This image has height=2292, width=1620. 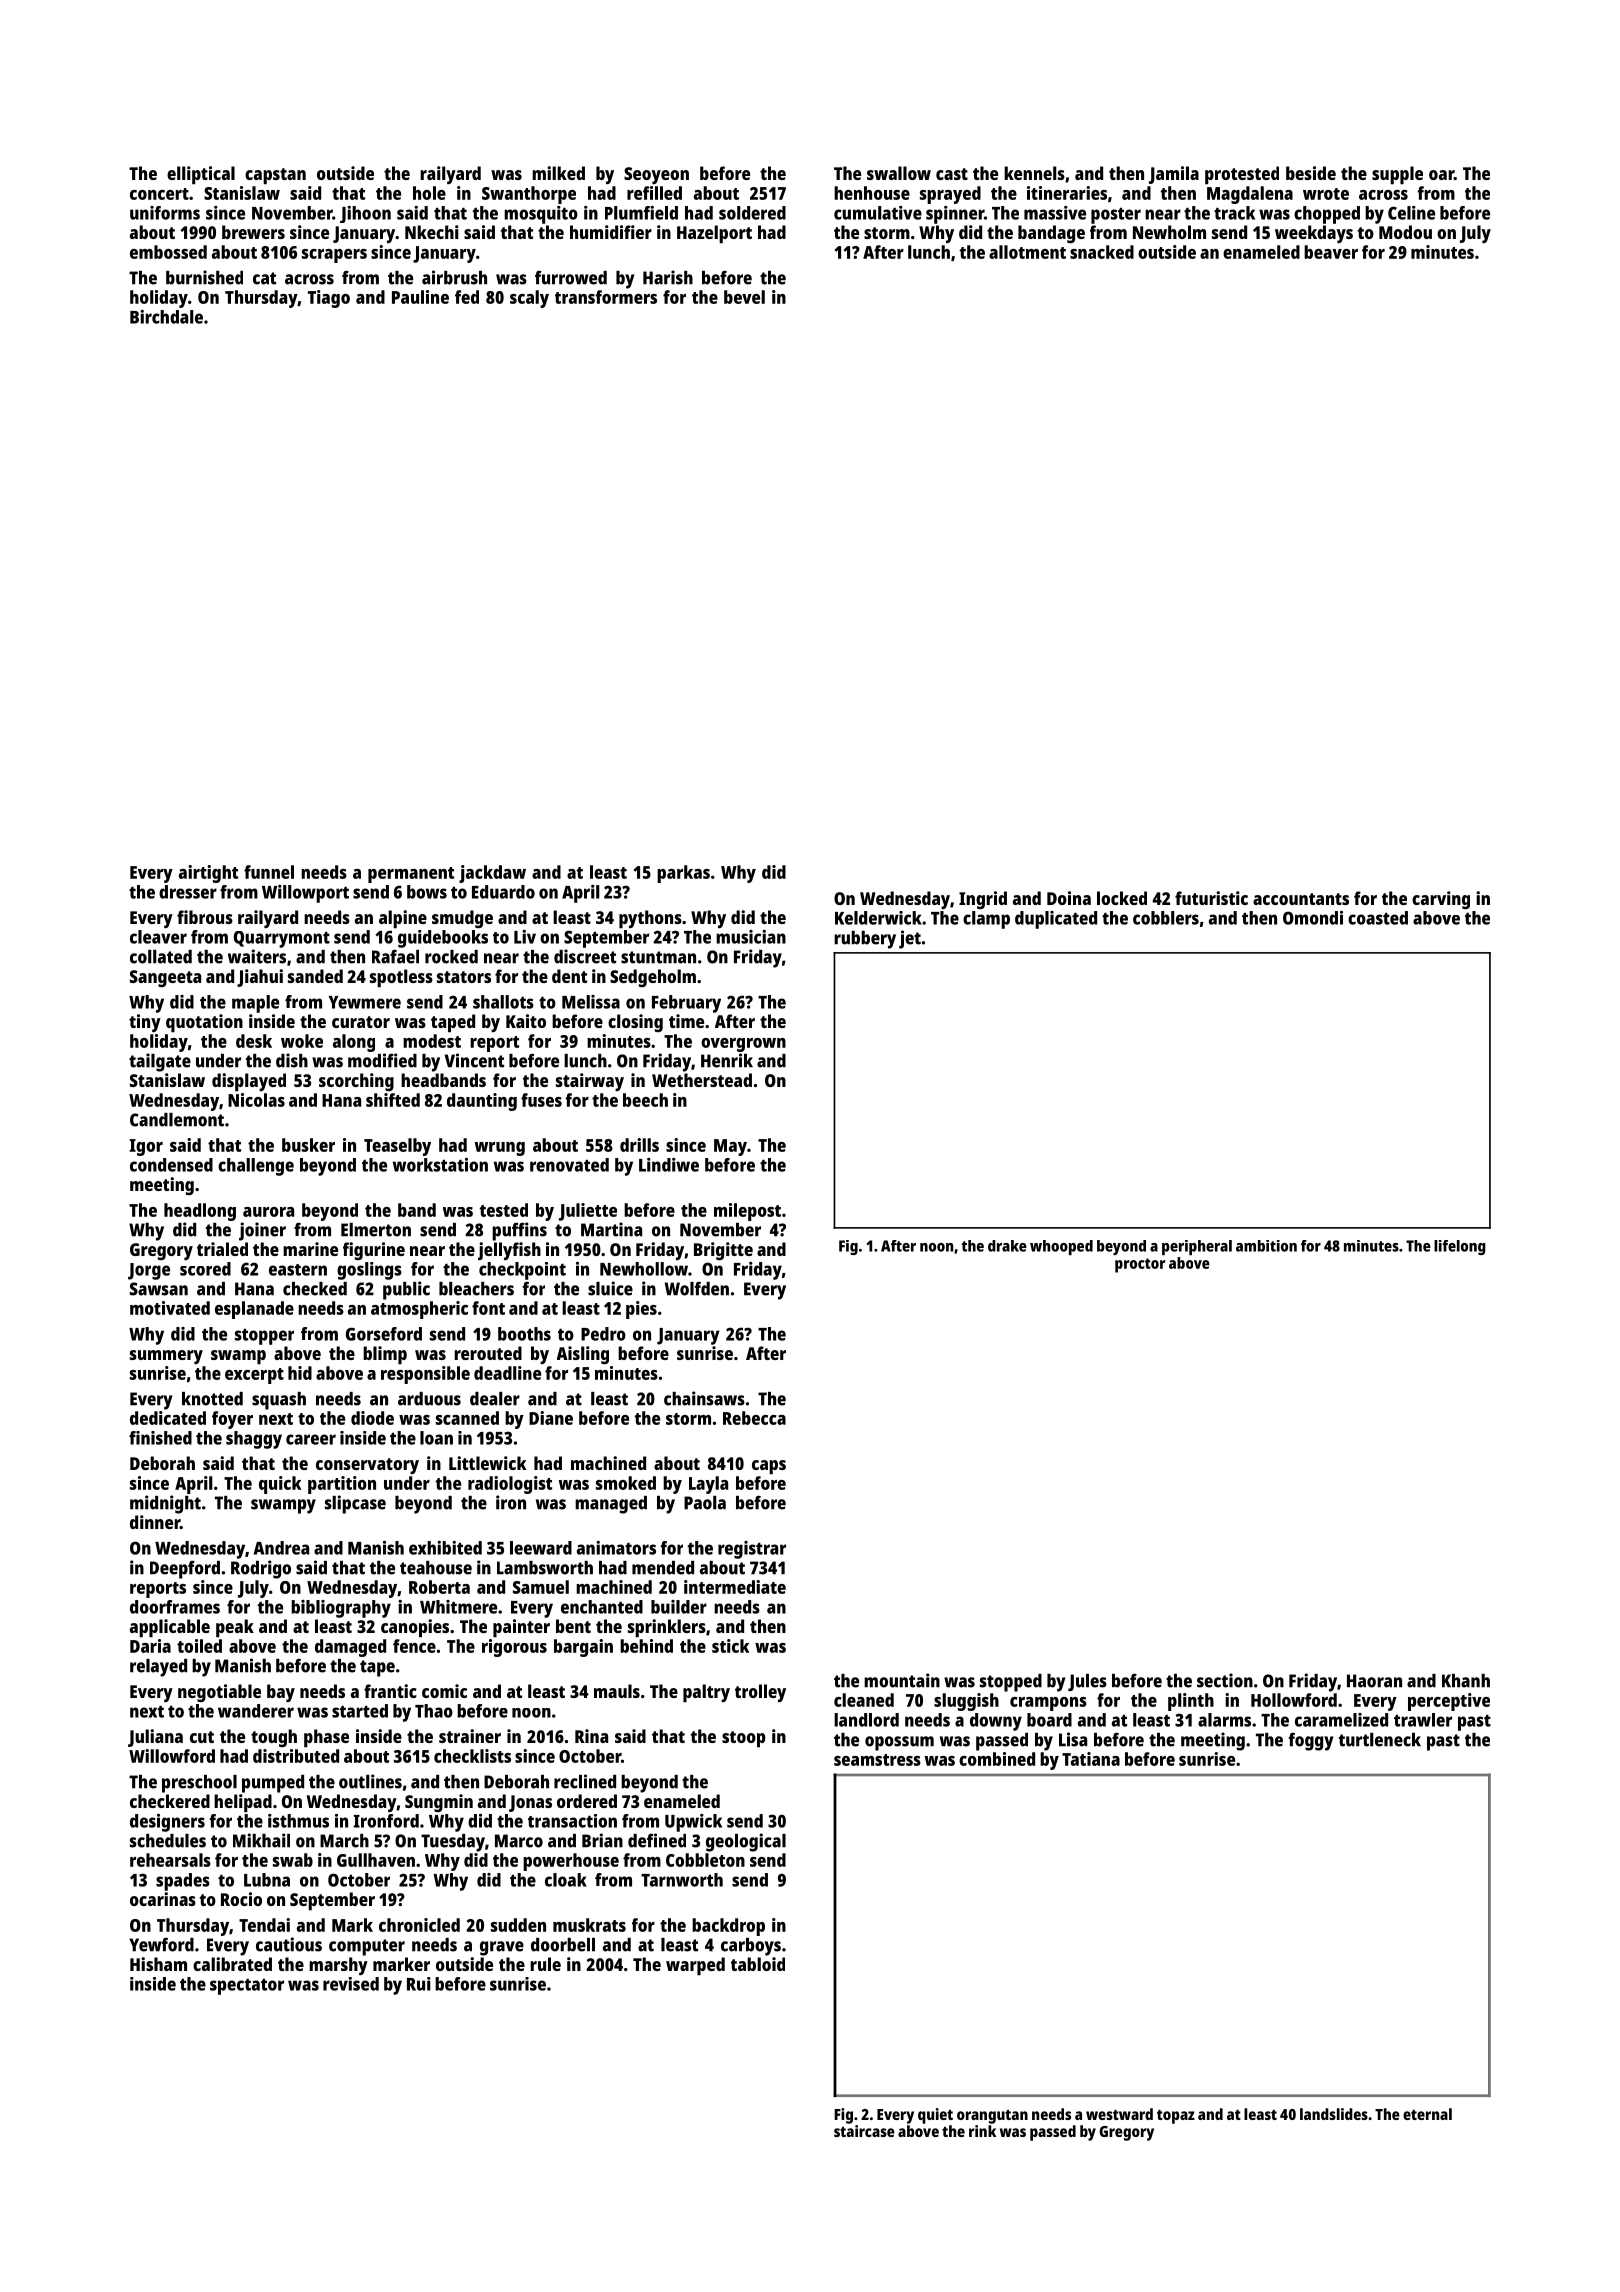 I want to click on combined, so click(x=997, y=1759).
